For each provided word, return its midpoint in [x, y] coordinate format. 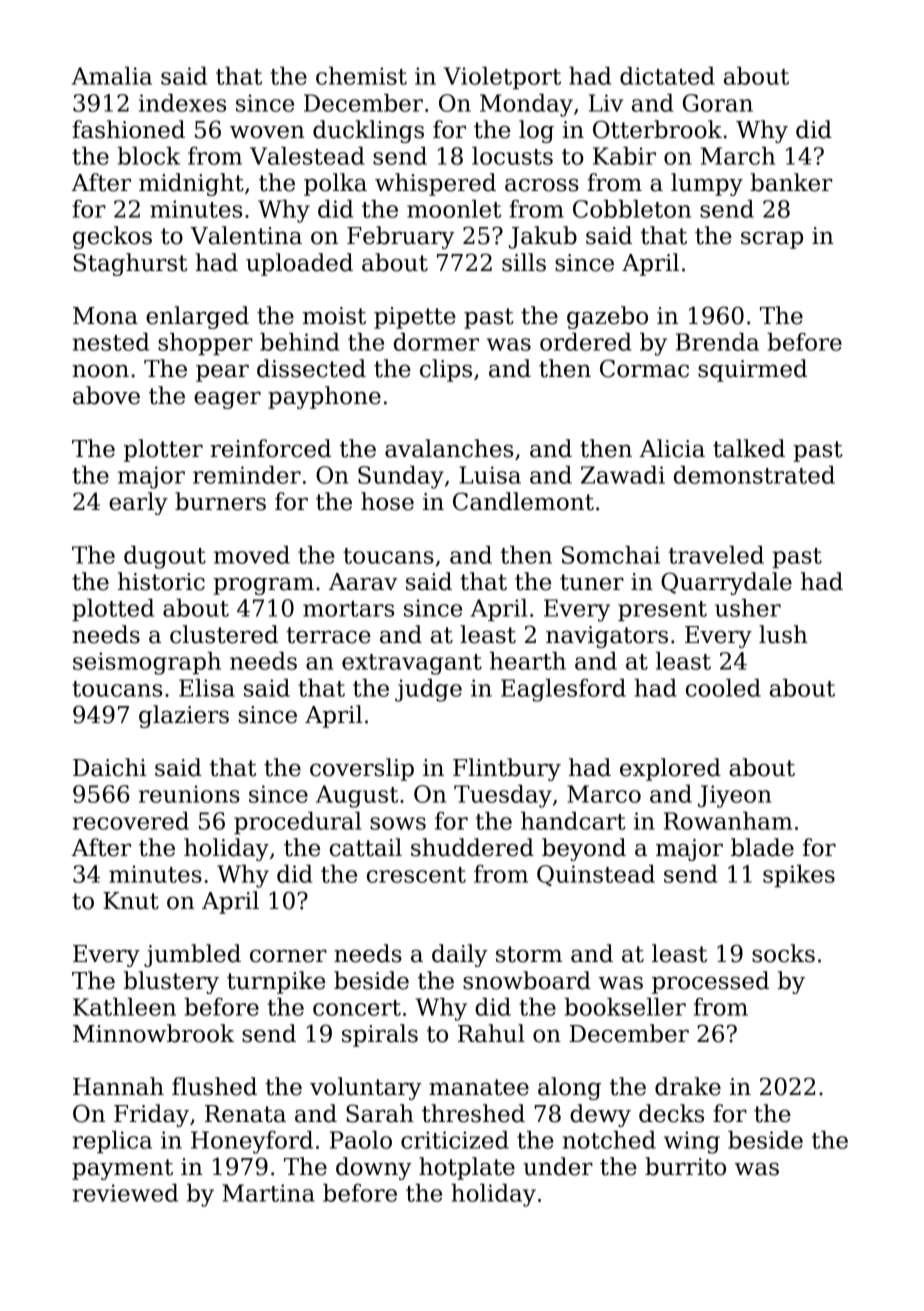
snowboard [527, 980]
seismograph [147, 663]
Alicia [672, 448]
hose [387, 501]
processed [710, 982]
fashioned [128, 129]
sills [524, 262]
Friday [151, 1115]
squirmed [752, 370]
